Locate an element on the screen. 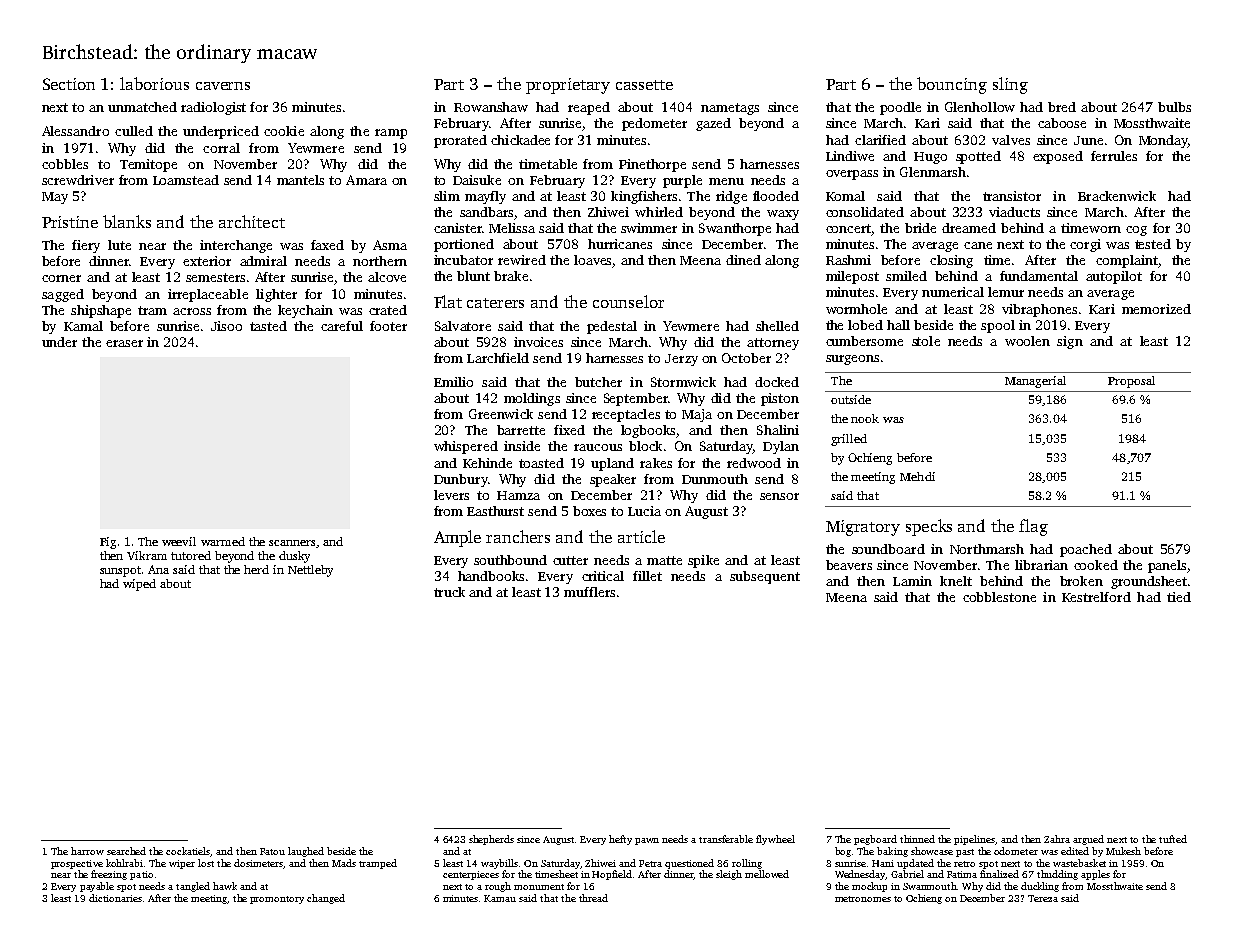 The height and width of the screenshot is (952, 1233). flag is located at coordinates (1033, 527).
